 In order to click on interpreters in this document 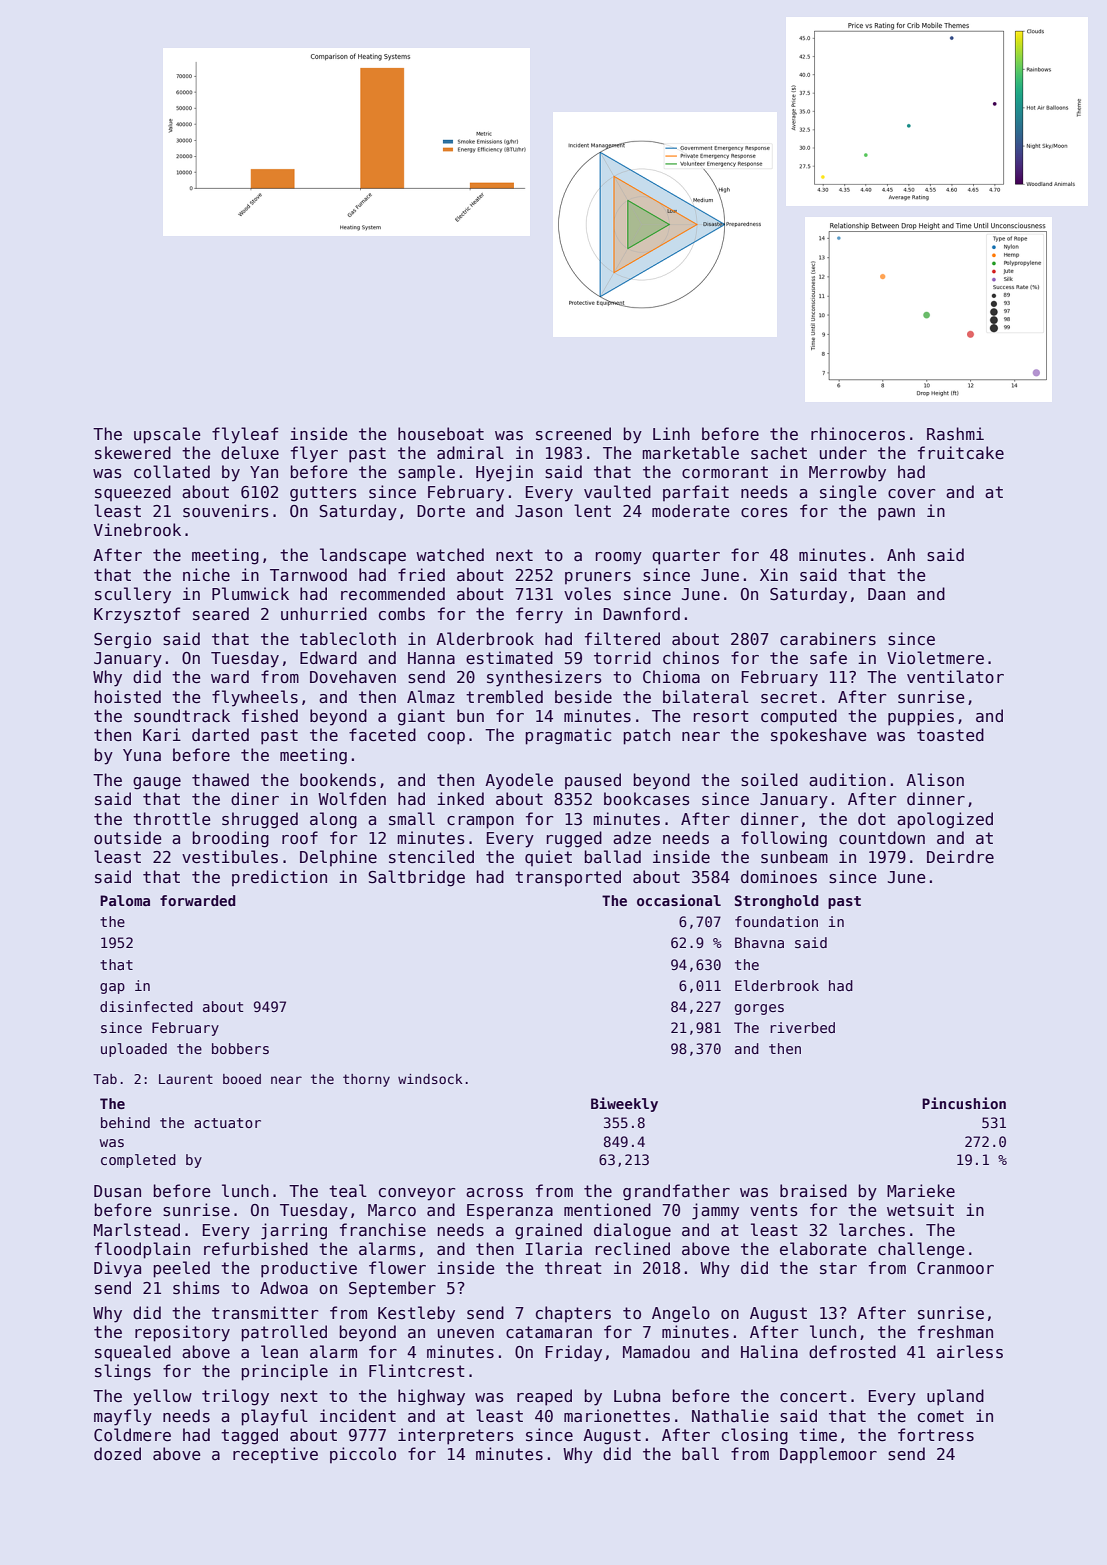, I will do `click(456, 1436)`.
